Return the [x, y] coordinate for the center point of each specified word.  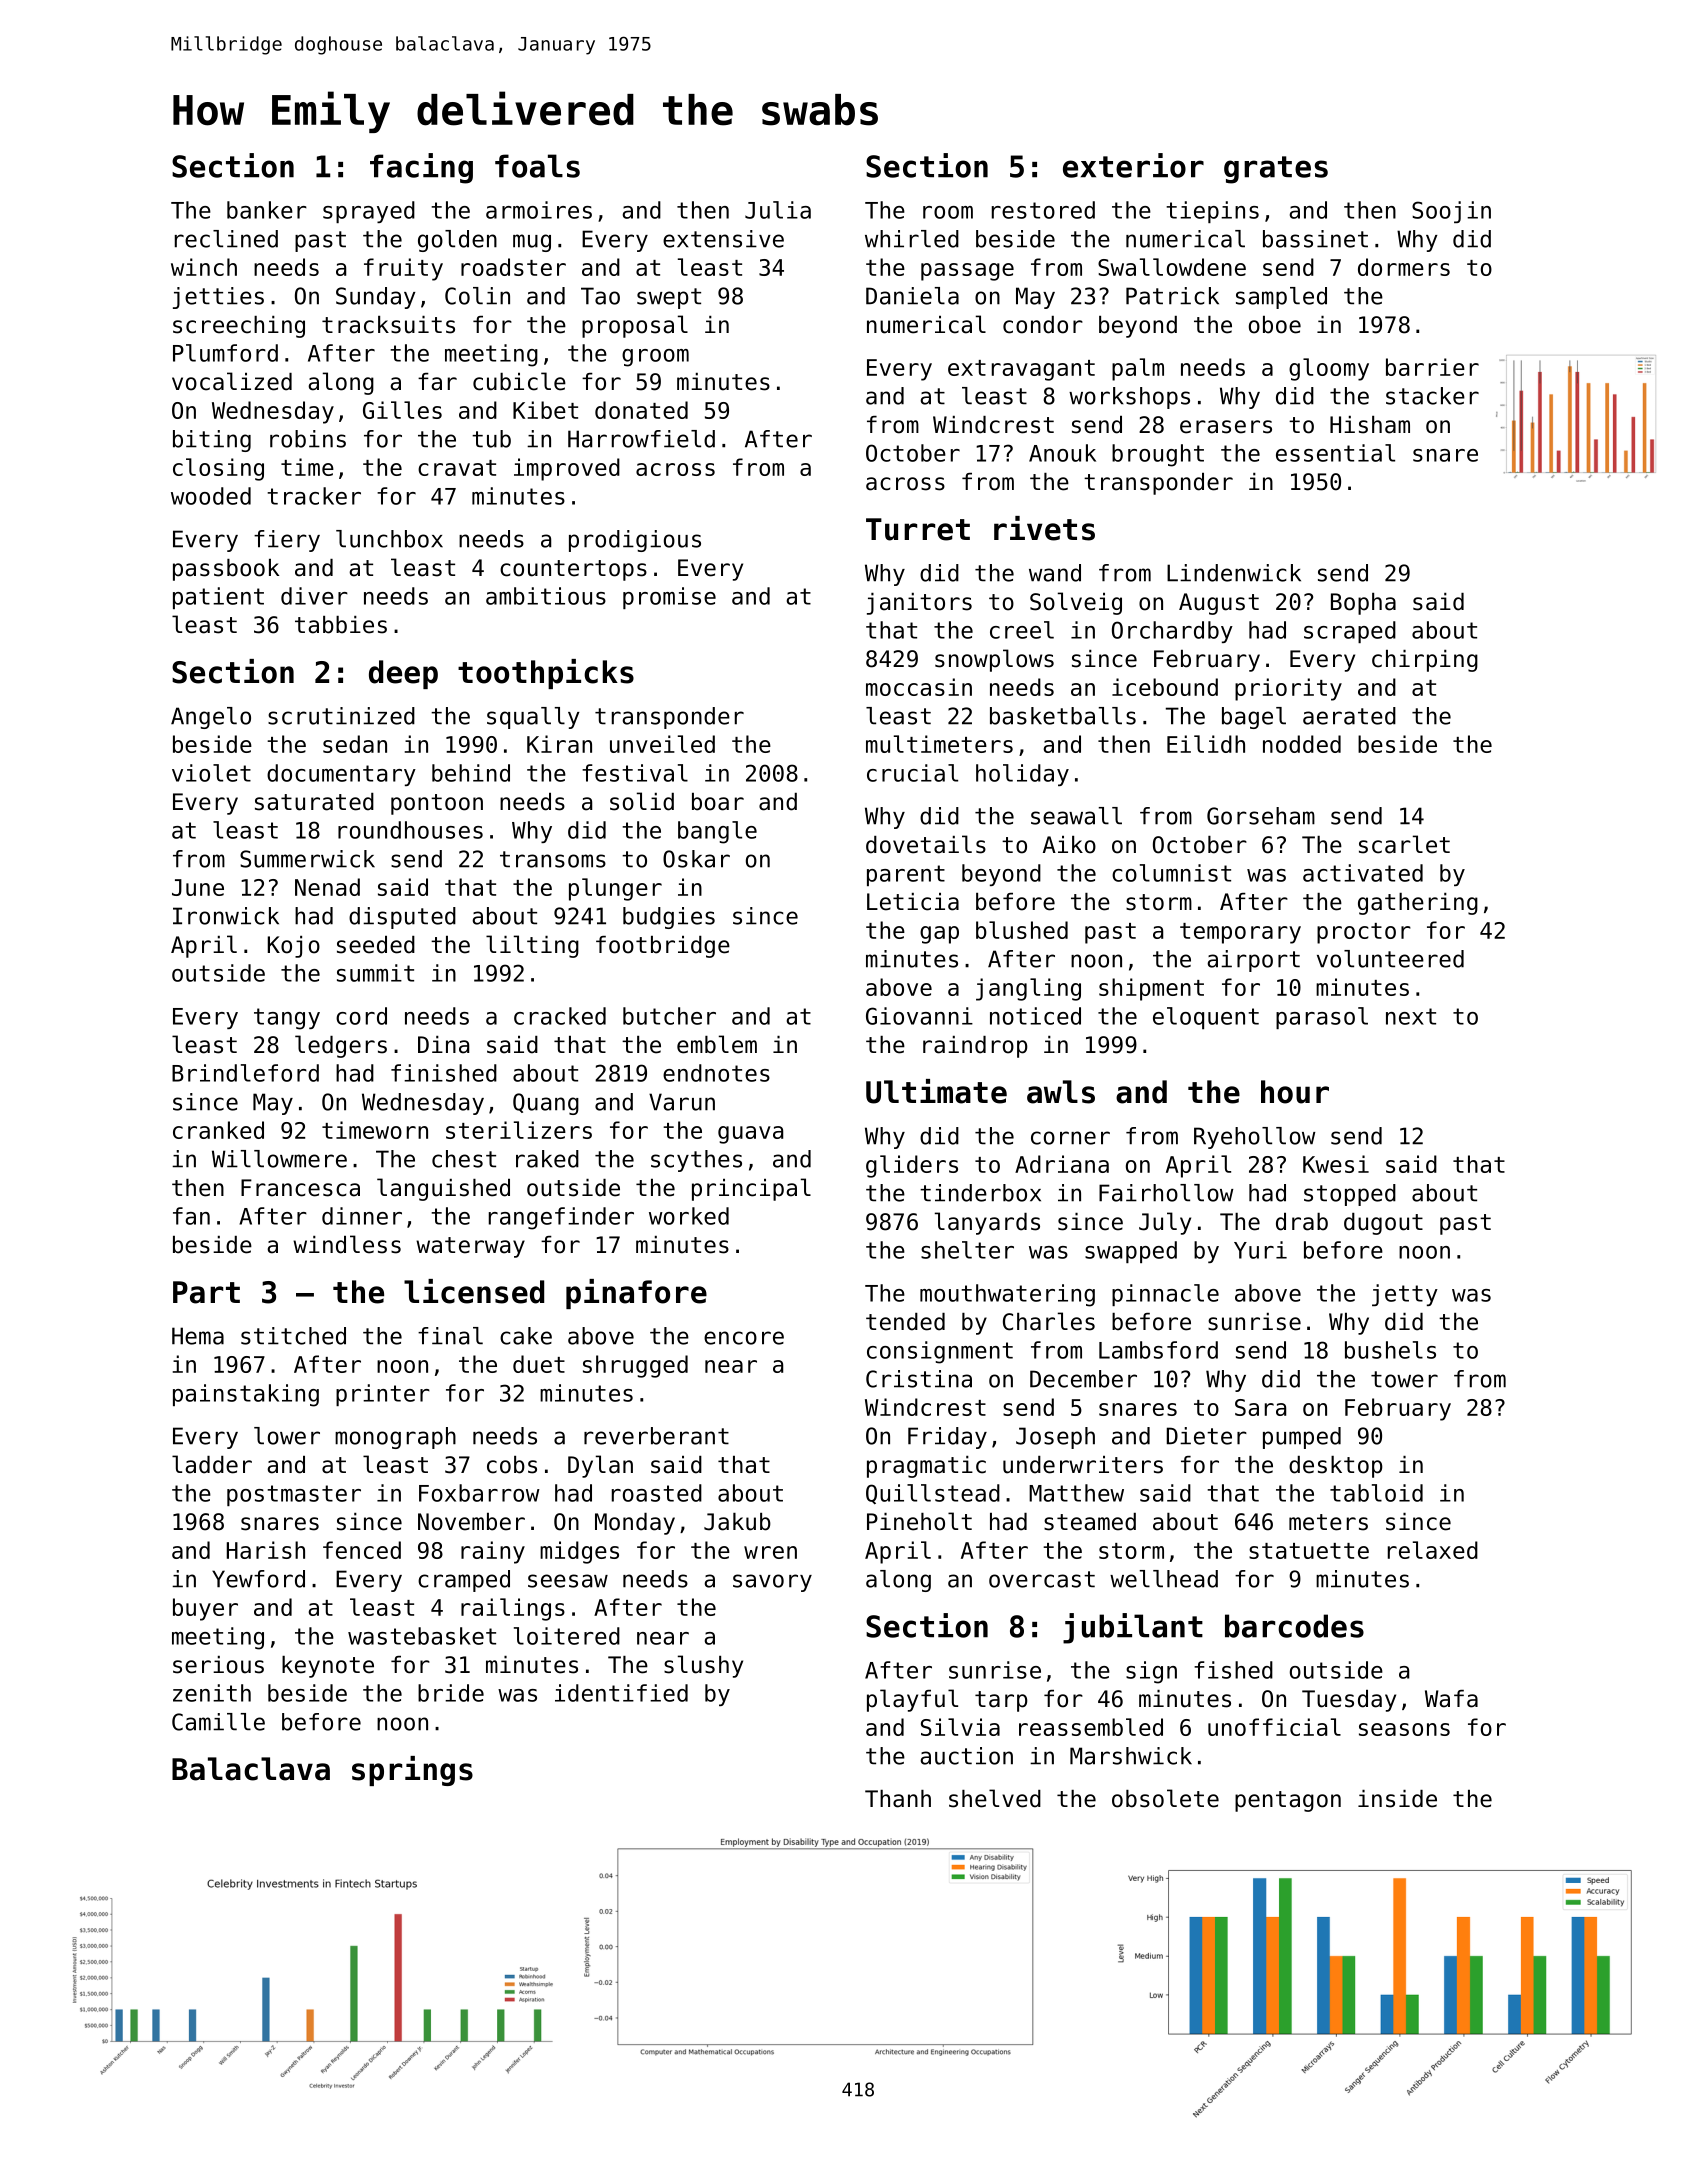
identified [621, 1693]
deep [403, 674]
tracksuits [388, 325]
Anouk [1062, 453]
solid [642, 801]
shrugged [635, 1366]
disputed [402, 918]
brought [1158, 455]
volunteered [1390, 959]
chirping [1425, 661]
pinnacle [1165, 1295]
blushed [1022, 930]
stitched [293, 1336]
